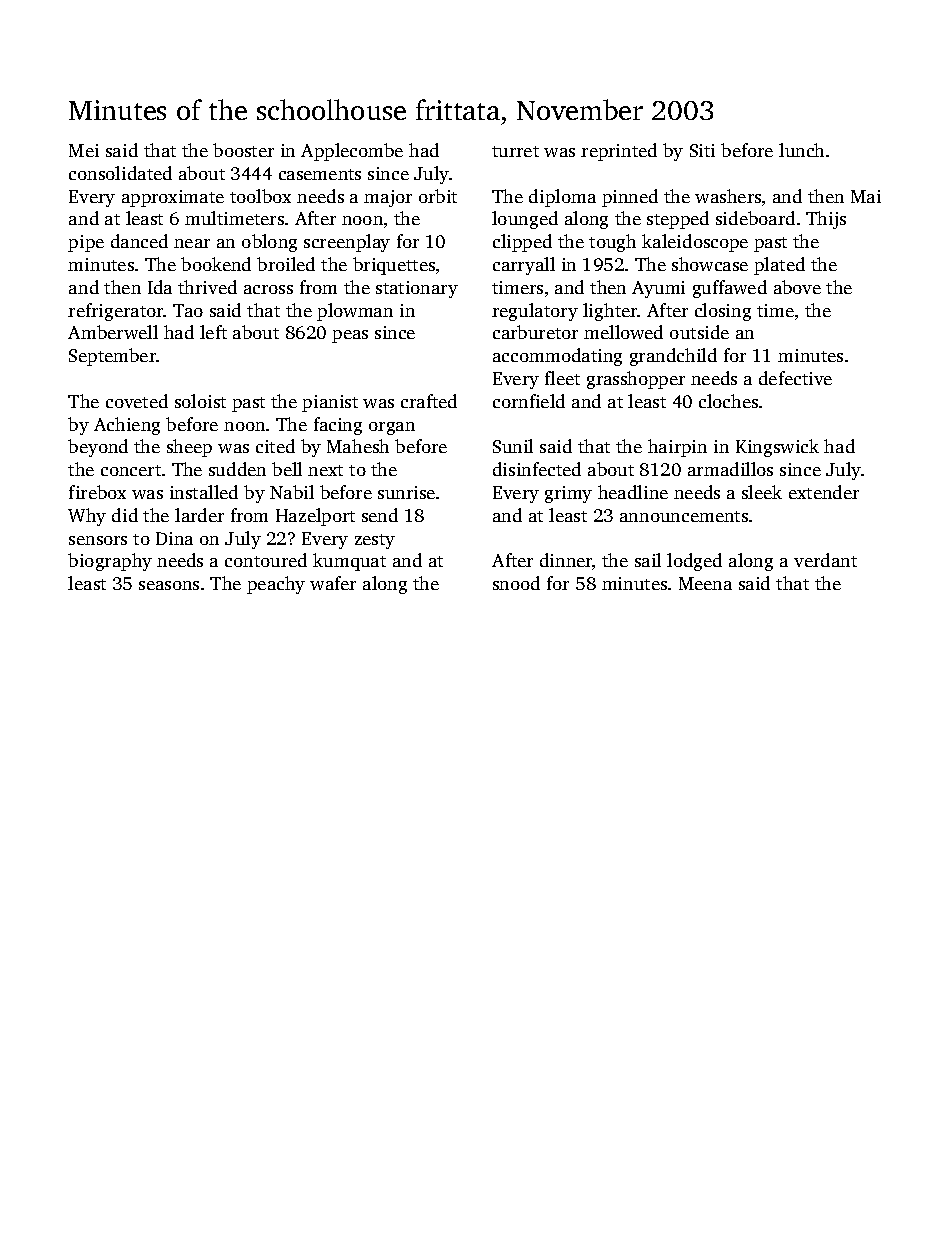 The image size is (952, 1233). Describe the element at coordinates (702, 150) in the screenshot. I see `Siti` at that location.
